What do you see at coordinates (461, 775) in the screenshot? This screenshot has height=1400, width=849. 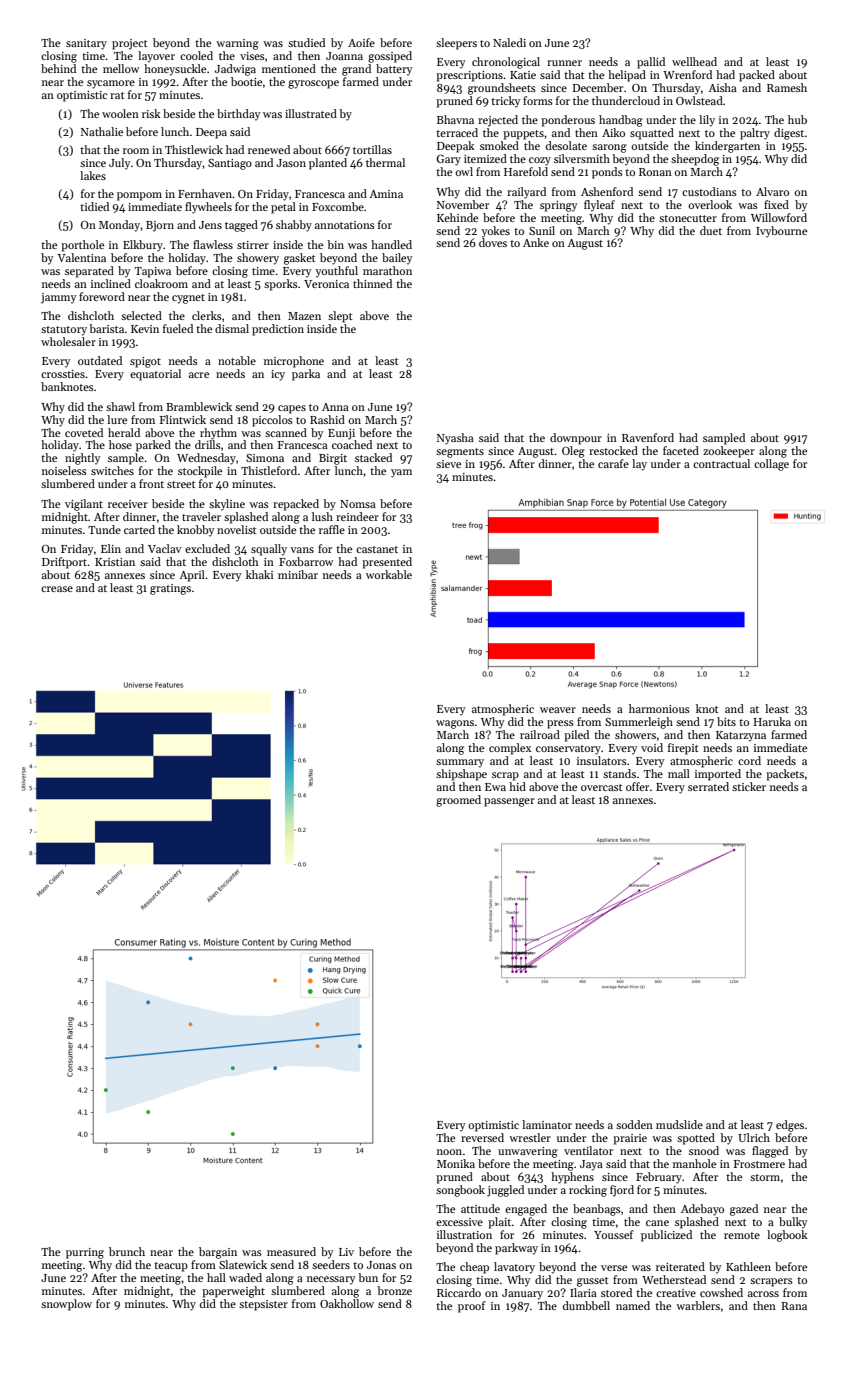 I see `shipshape` at bounding box center [461, 775].
